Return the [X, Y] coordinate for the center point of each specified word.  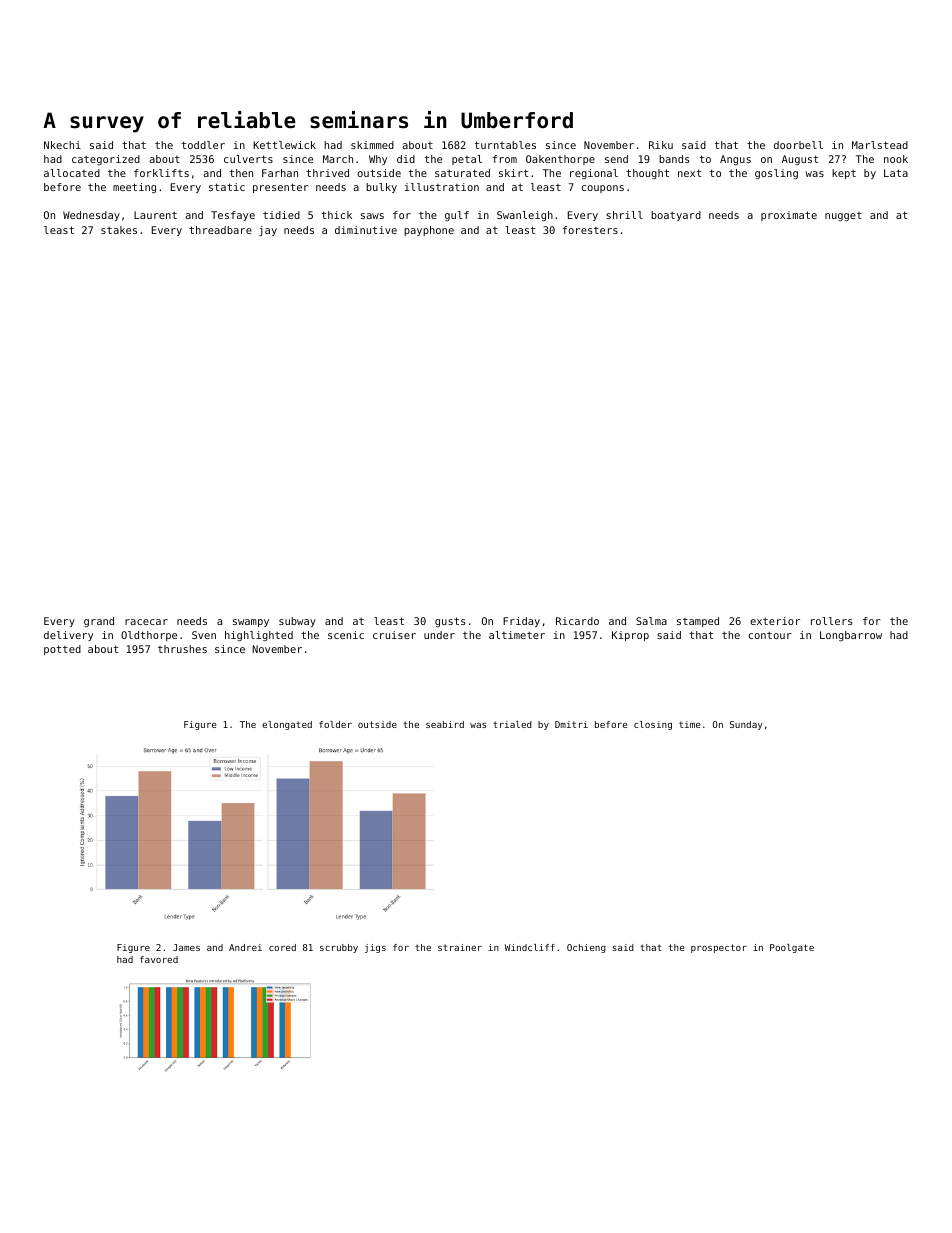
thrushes [182, 649]
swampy [251, 623]
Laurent [155, 215]
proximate [789, 216]
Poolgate [792, 948]
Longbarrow [851, 636]
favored [159, 959]
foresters [590, 230]
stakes [119, 230]
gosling [776, 174]
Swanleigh [525, 216]
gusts [450, 622]
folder [335, 724]
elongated [287, 725]
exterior [775, 621]
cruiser [394, 635]
